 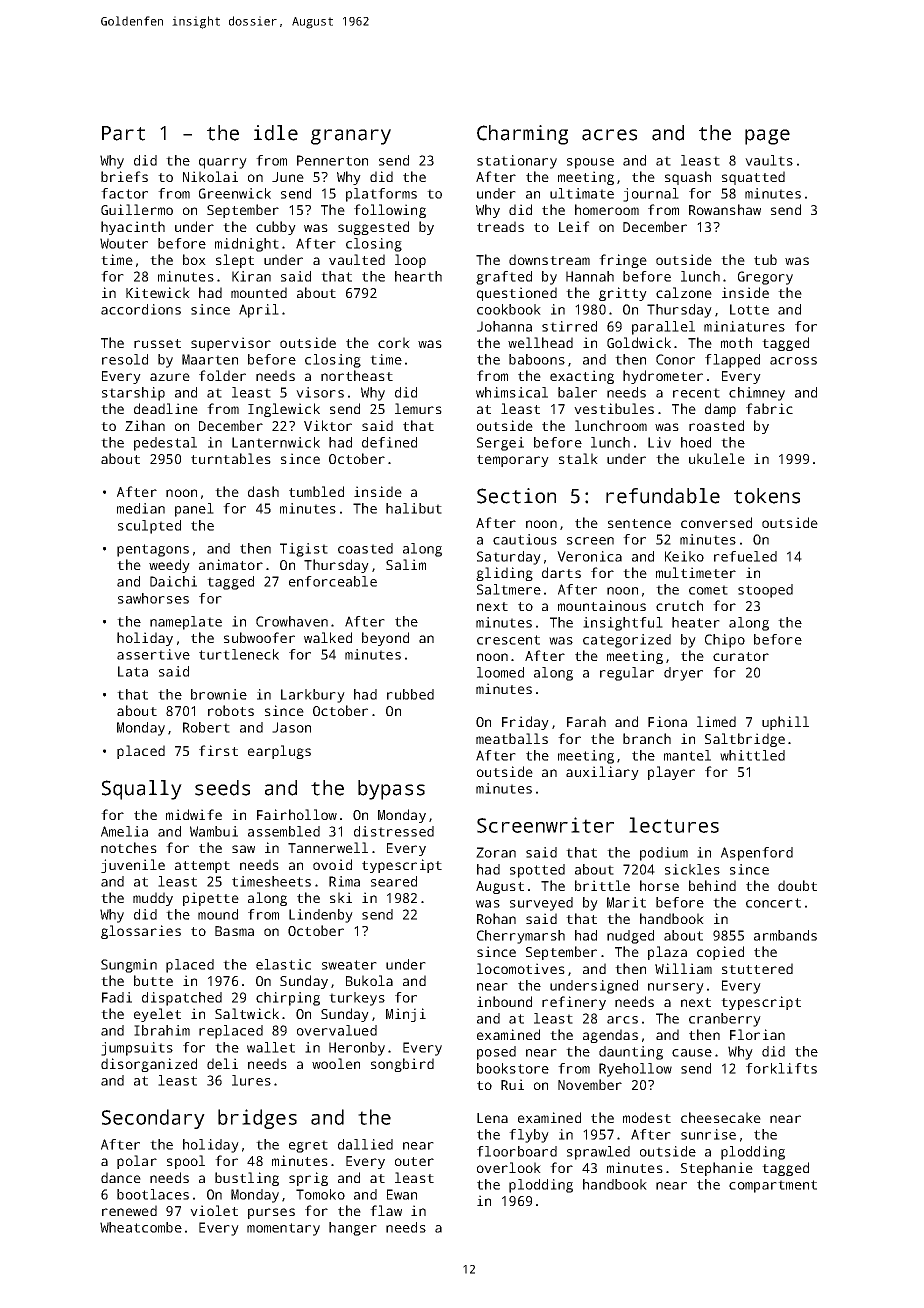 I want to click on arcs, so click(x=622, y=1020).
